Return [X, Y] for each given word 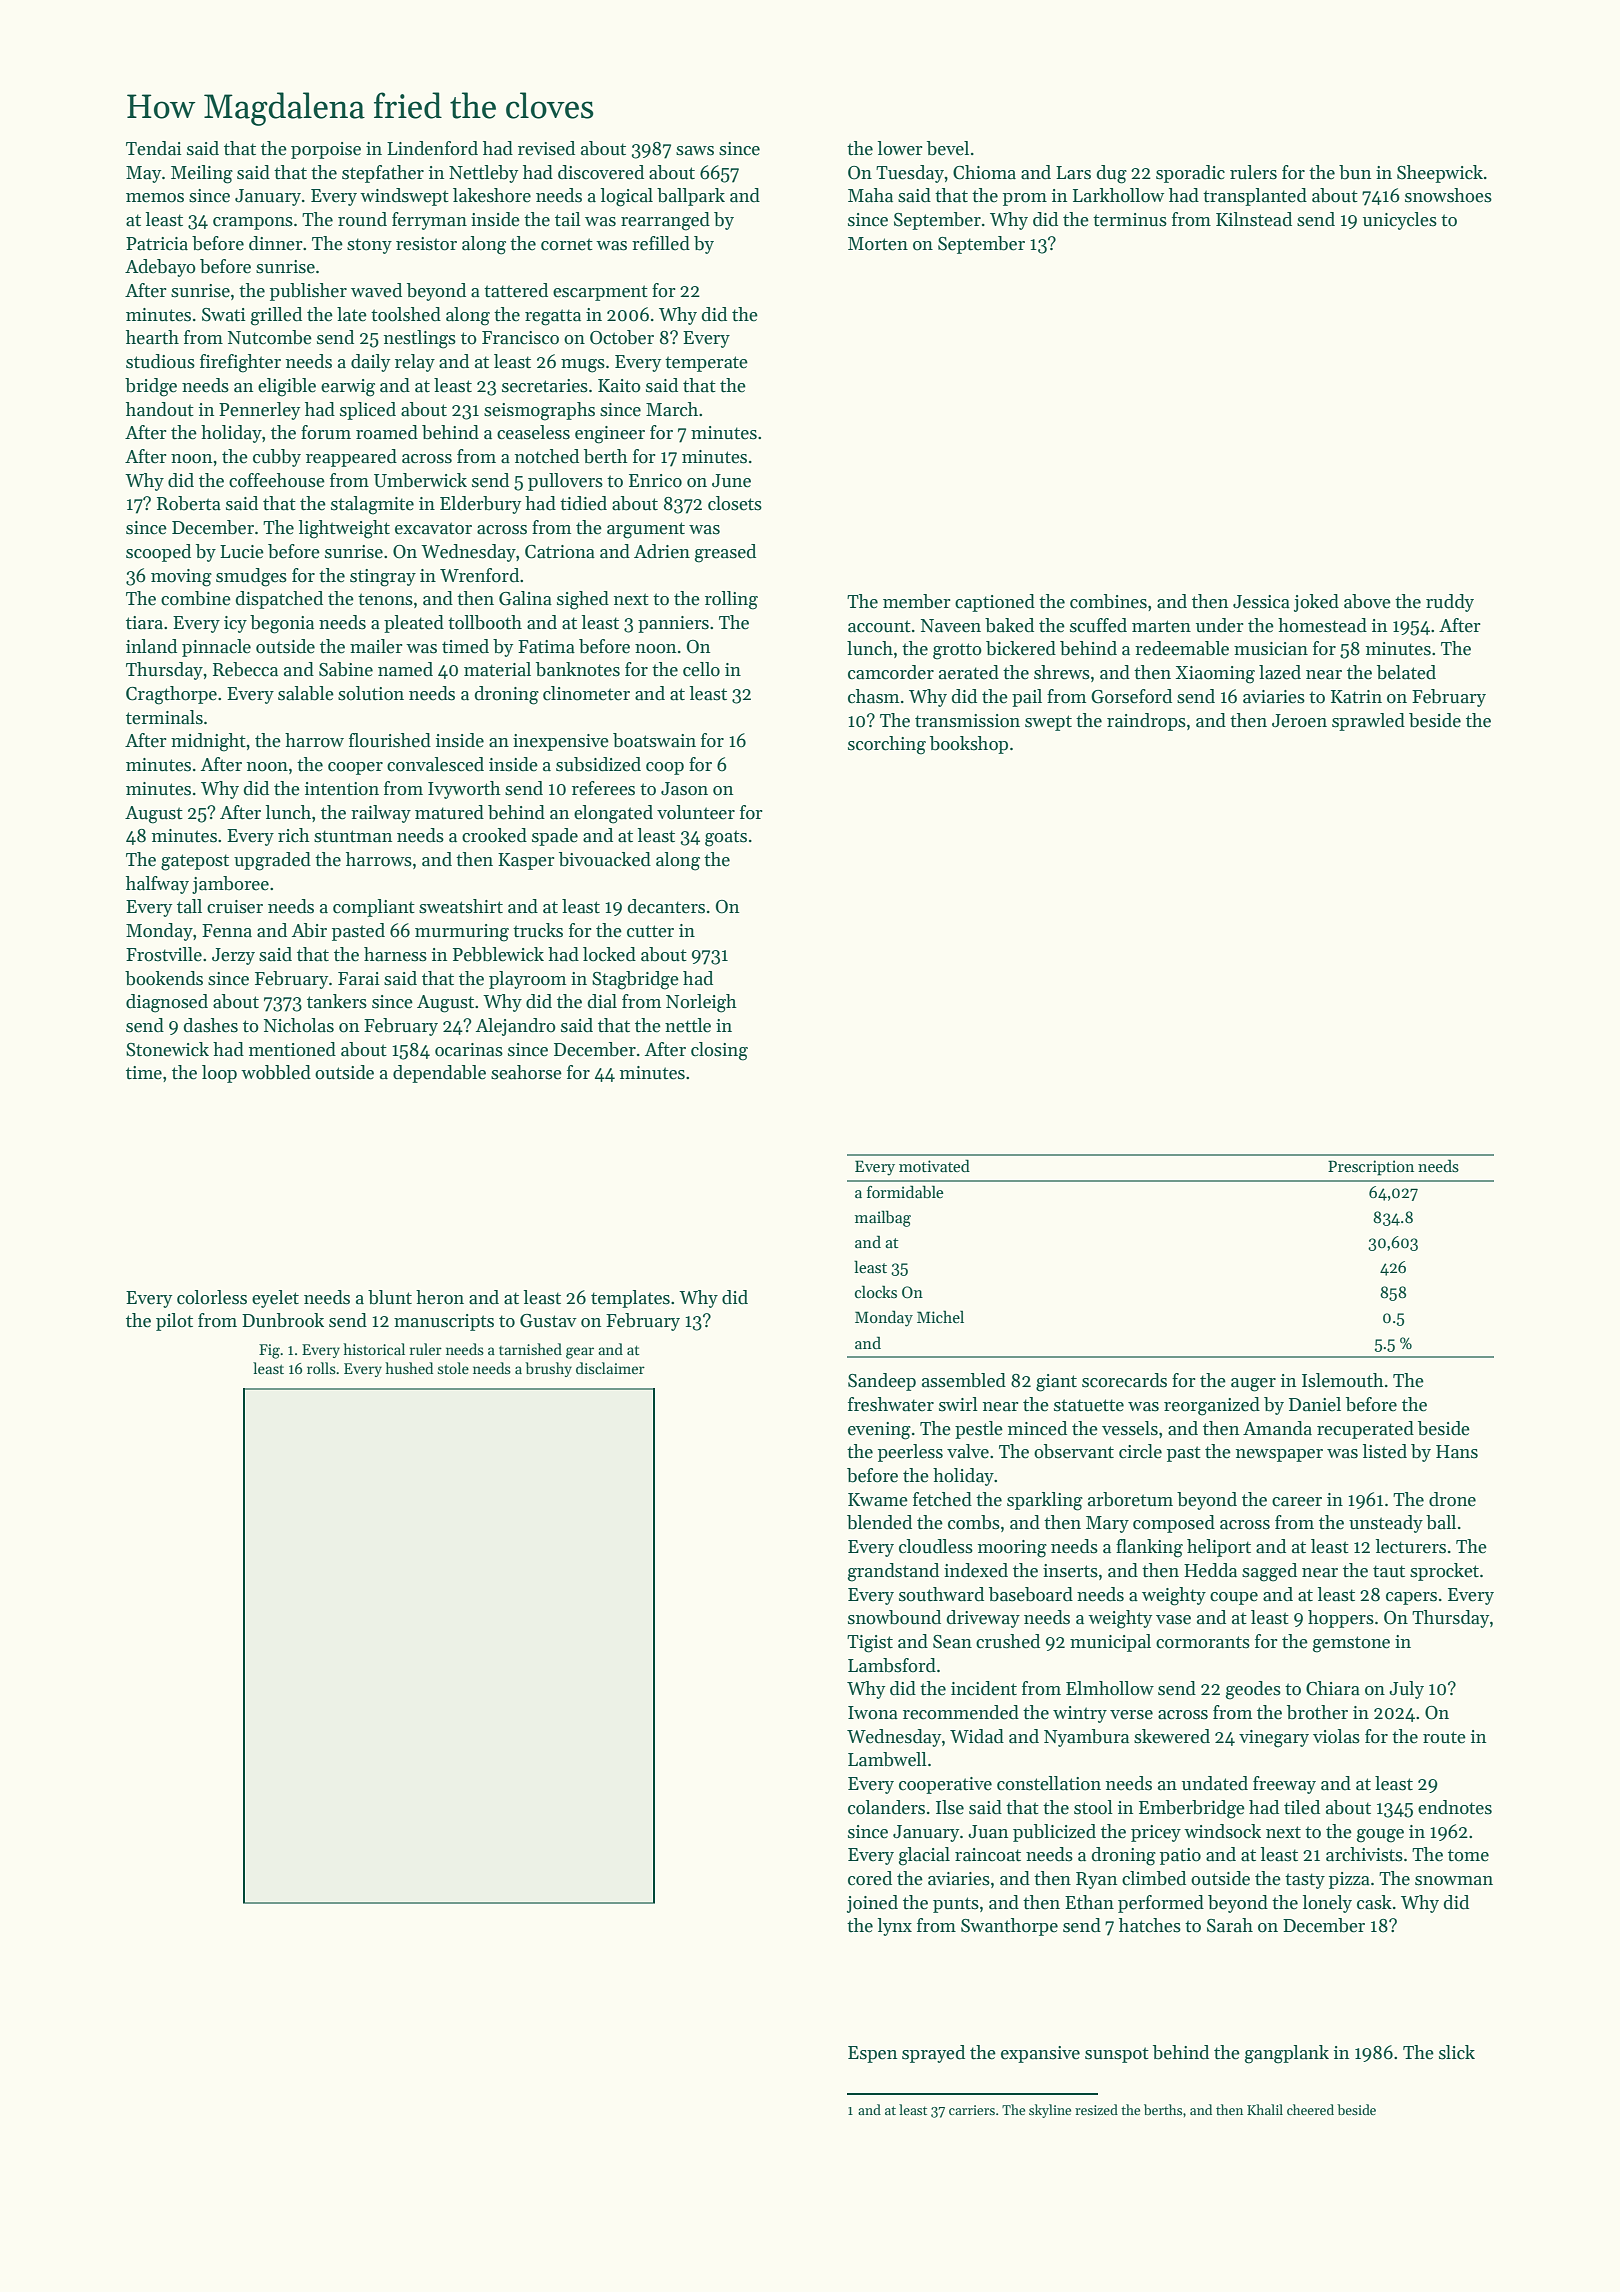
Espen [872, 2054]
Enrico [655, 481]
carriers [972, 2110]
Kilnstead [1254, 219]
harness [395, 954]
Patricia [157, 244]
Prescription [1371, 1168]
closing [719, 1051]
